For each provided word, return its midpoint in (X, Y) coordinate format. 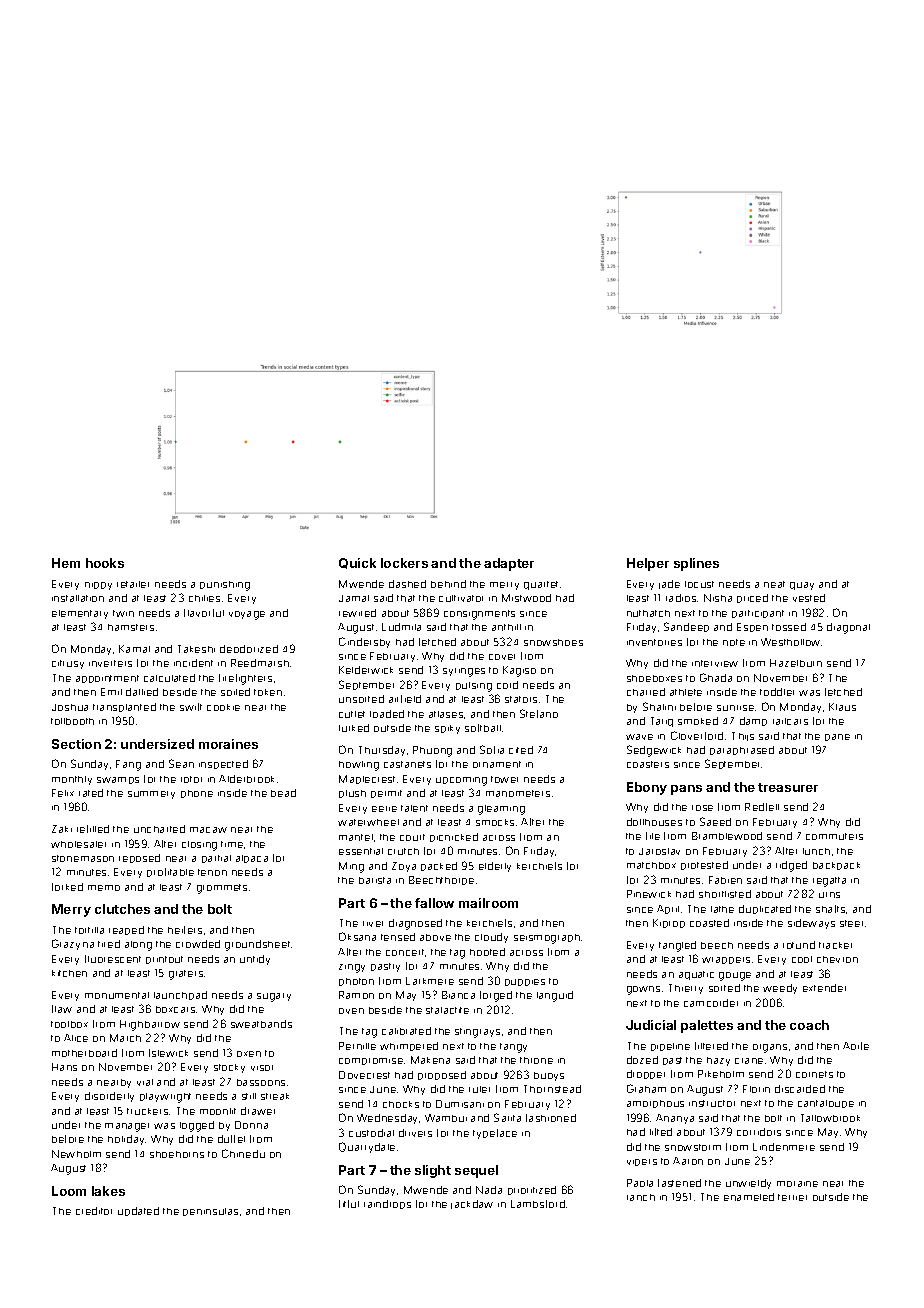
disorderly (109, 1097)
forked (67, 887)
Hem (66, 563)
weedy (780, 989)
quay (802, 586)
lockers (404, 563)
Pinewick (649, 894)
